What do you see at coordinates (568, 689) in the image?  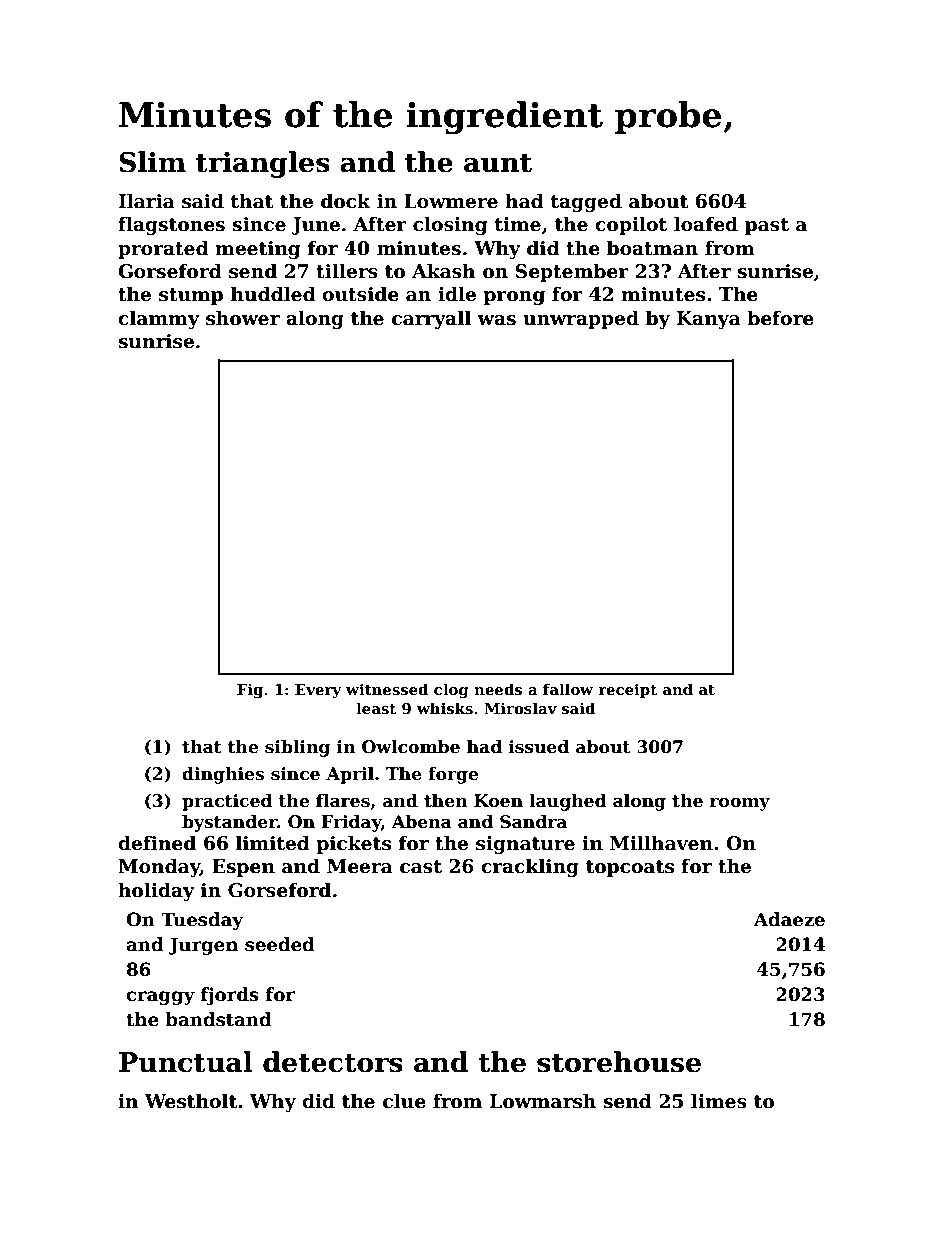 I see `fallow` at bounding box center [568, 689].
